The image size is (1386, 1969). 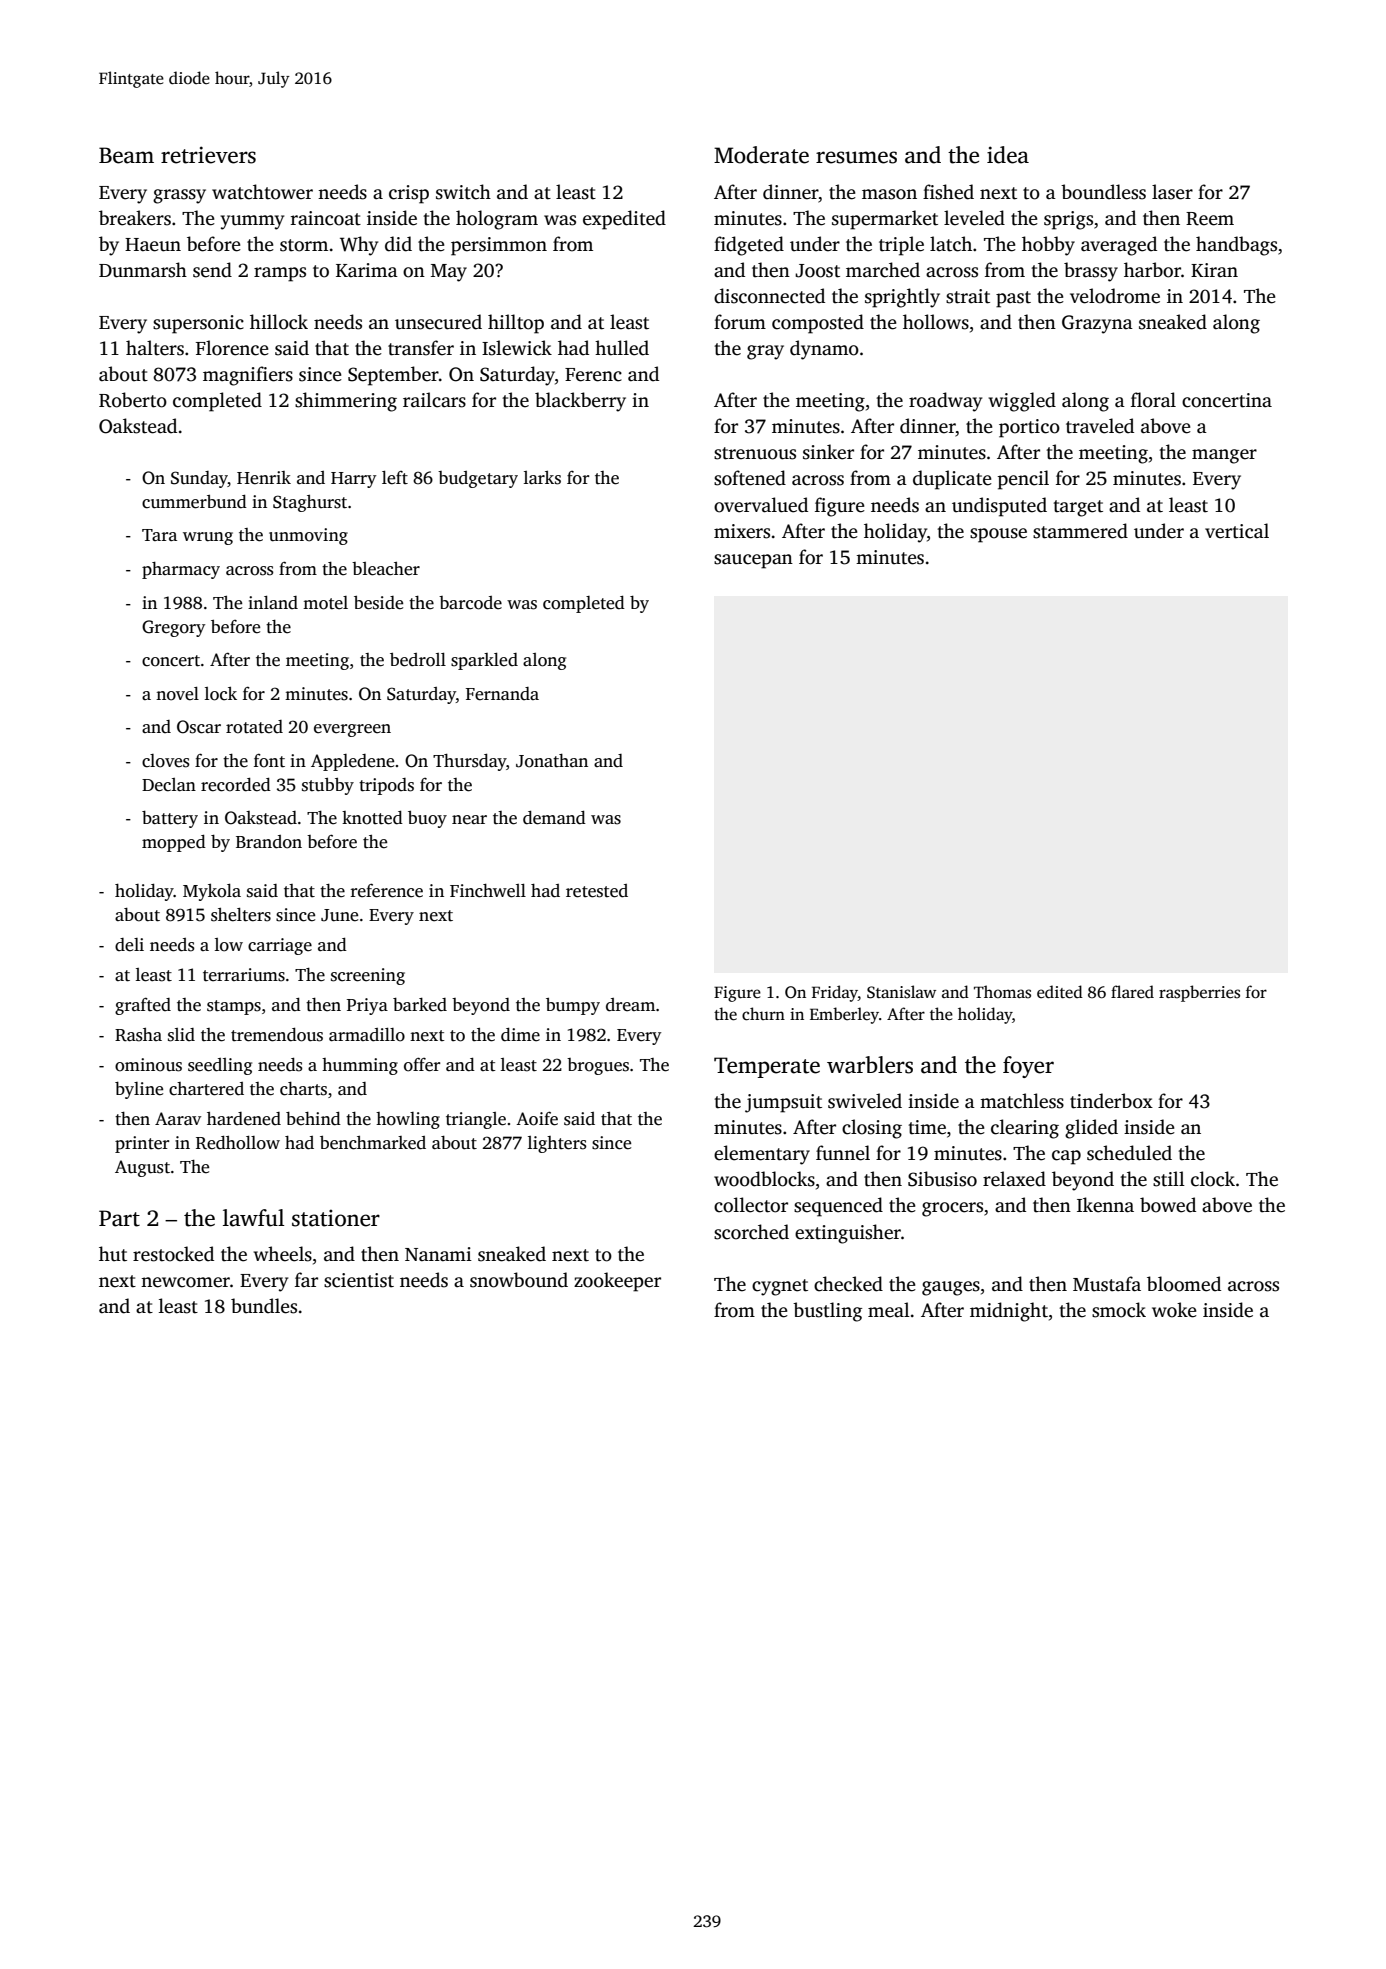 I want to click on scientist, so click(x=359, y=1280).
